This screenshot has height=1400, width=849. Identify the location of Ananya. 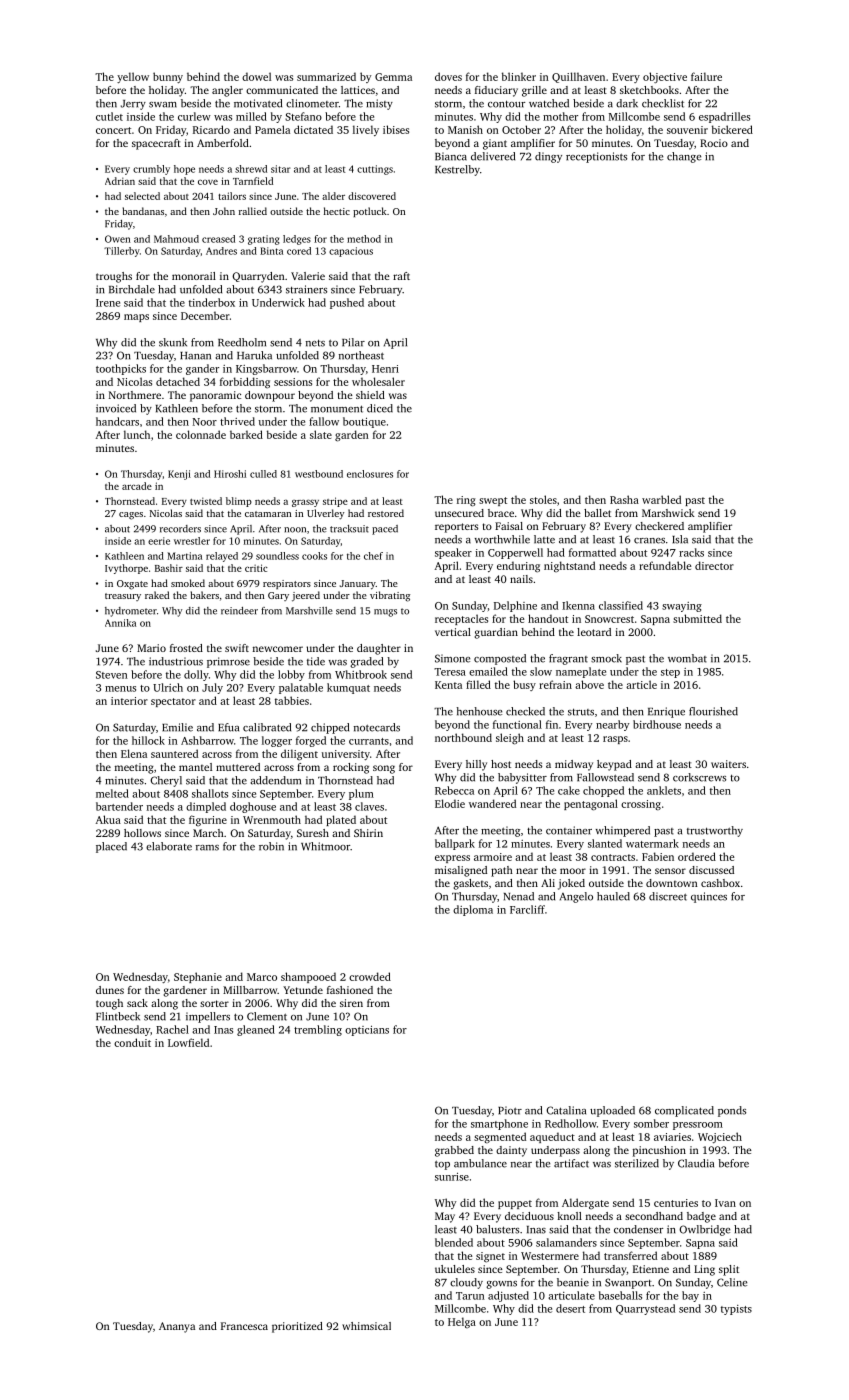
(177, 1327).
